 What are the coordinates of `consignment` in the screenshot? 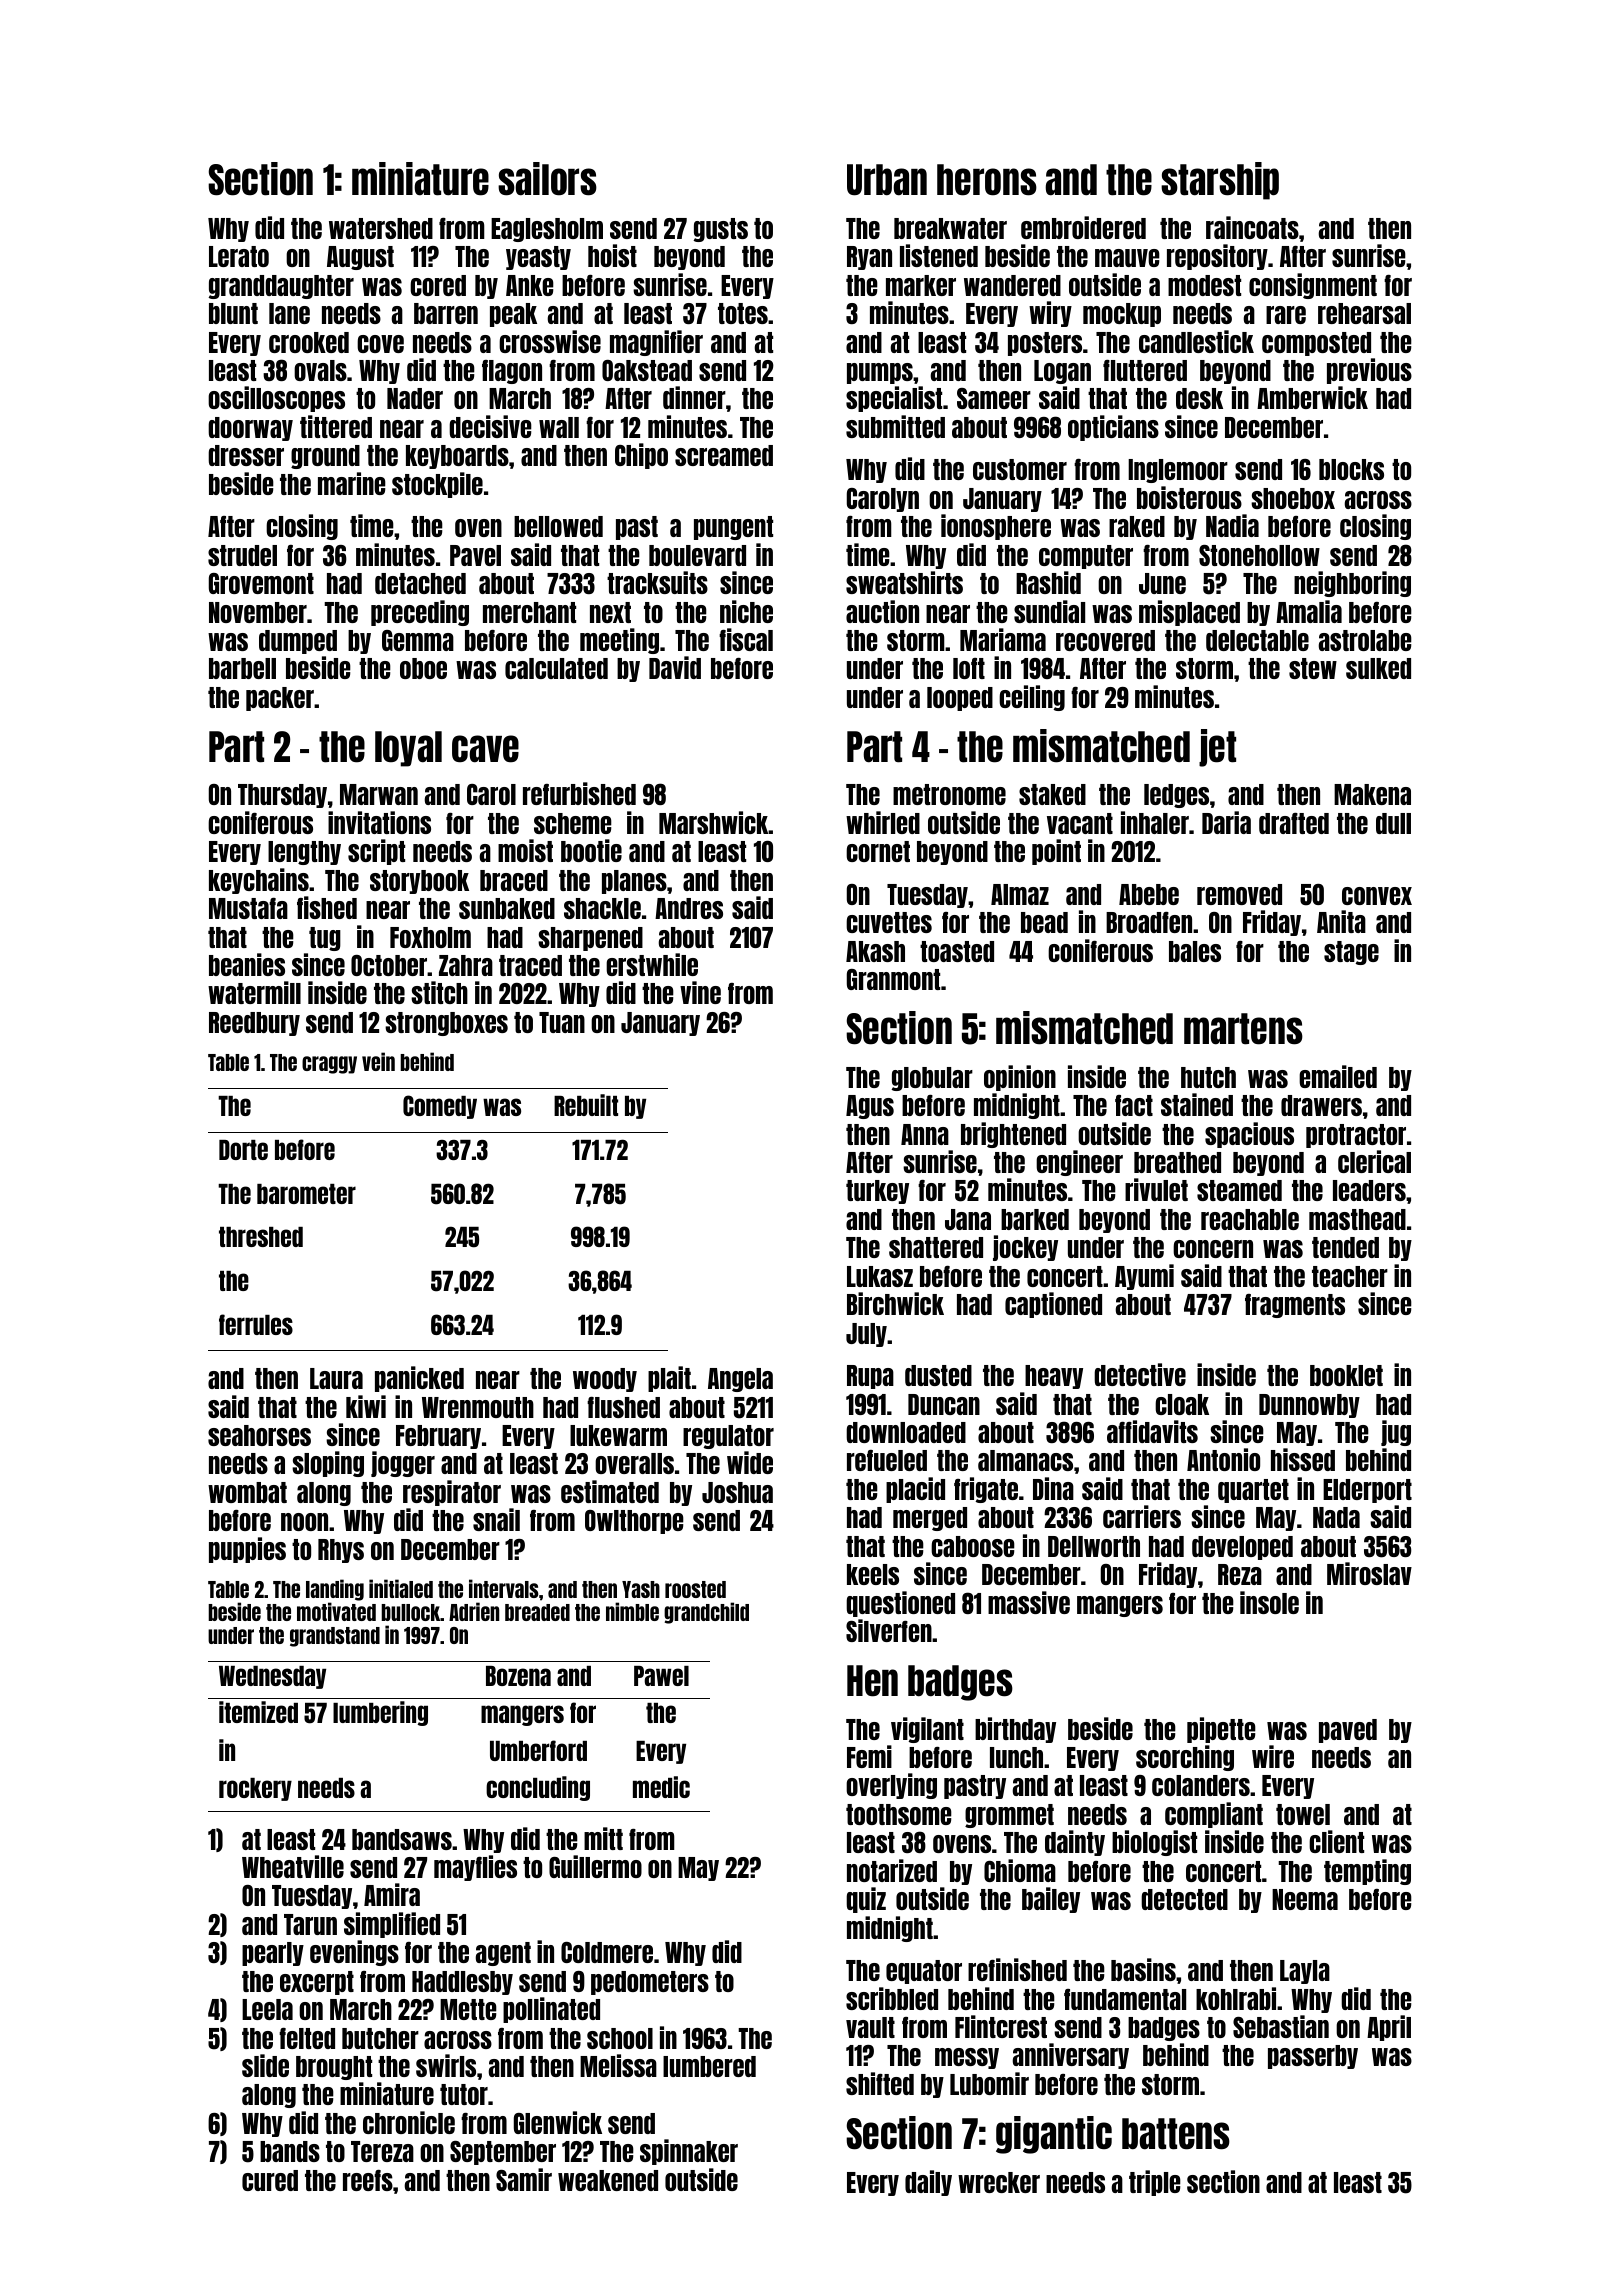 It's located at (1313, 286).
